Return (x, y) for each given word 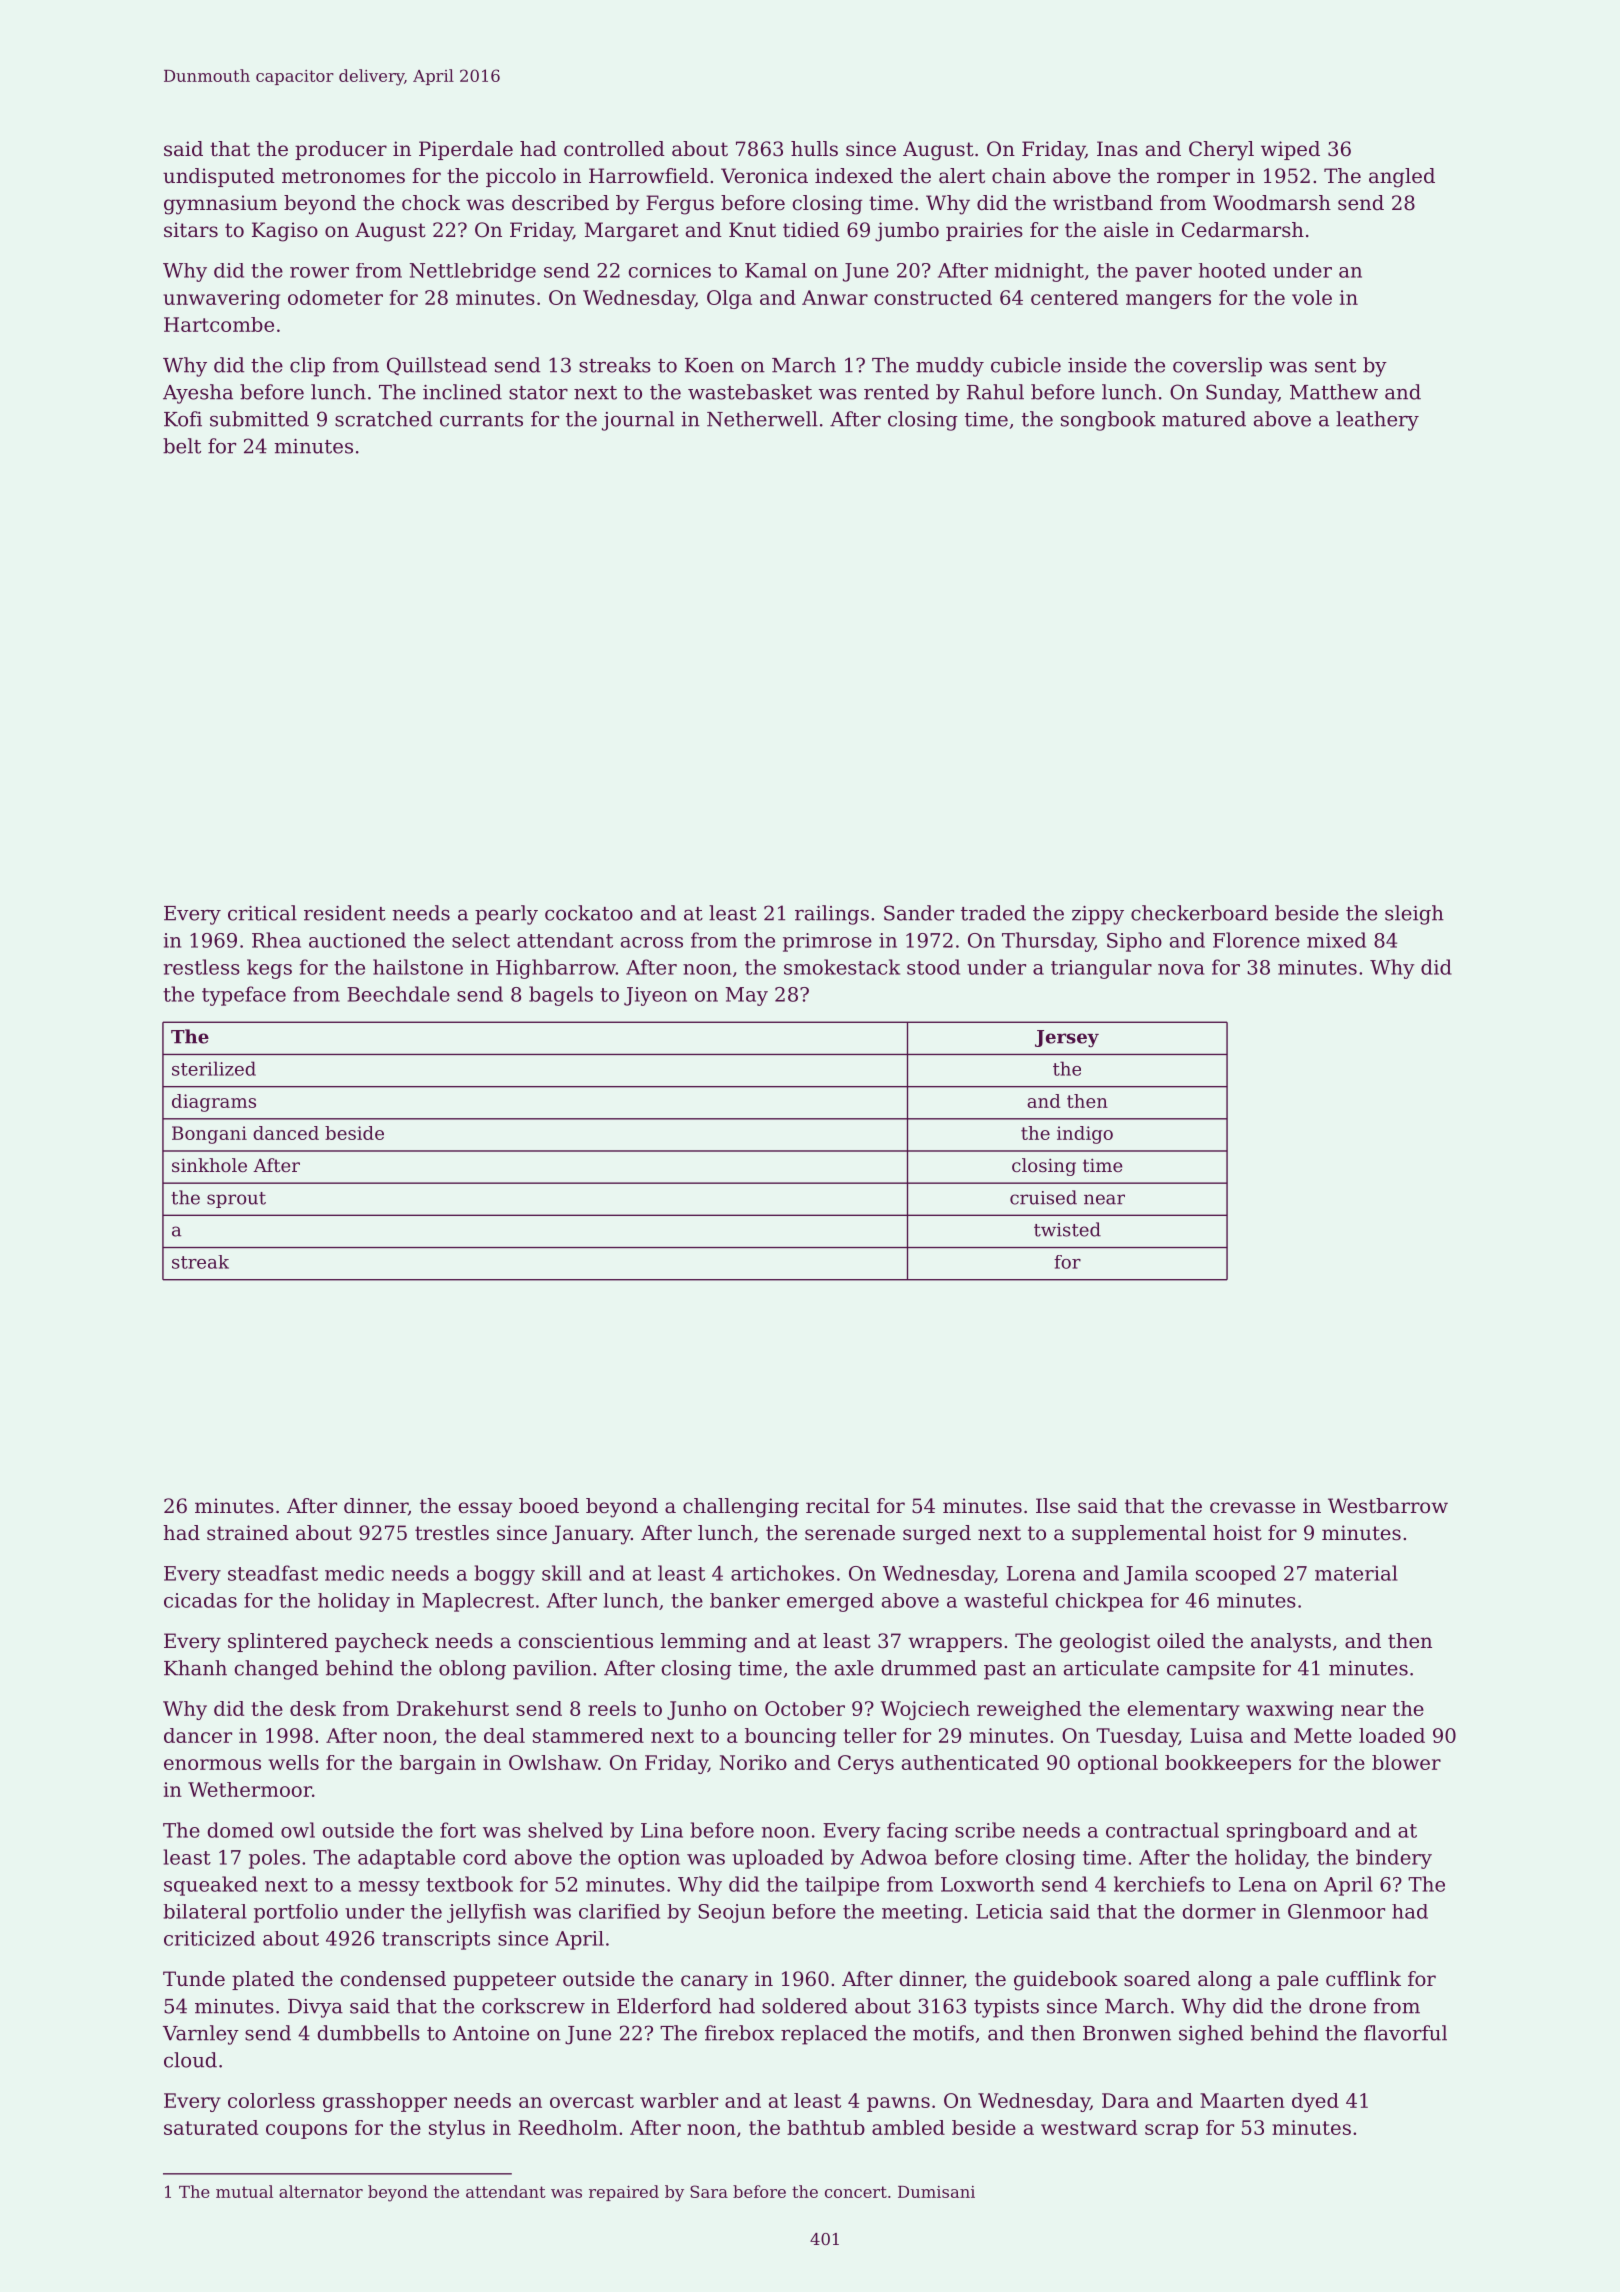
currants (481, 420)
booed (549, 1505)
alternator (321, 2191)
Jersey (1067, 1038)
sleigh (1414, 915)
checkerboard (1199, 913)
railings (832, 915)
